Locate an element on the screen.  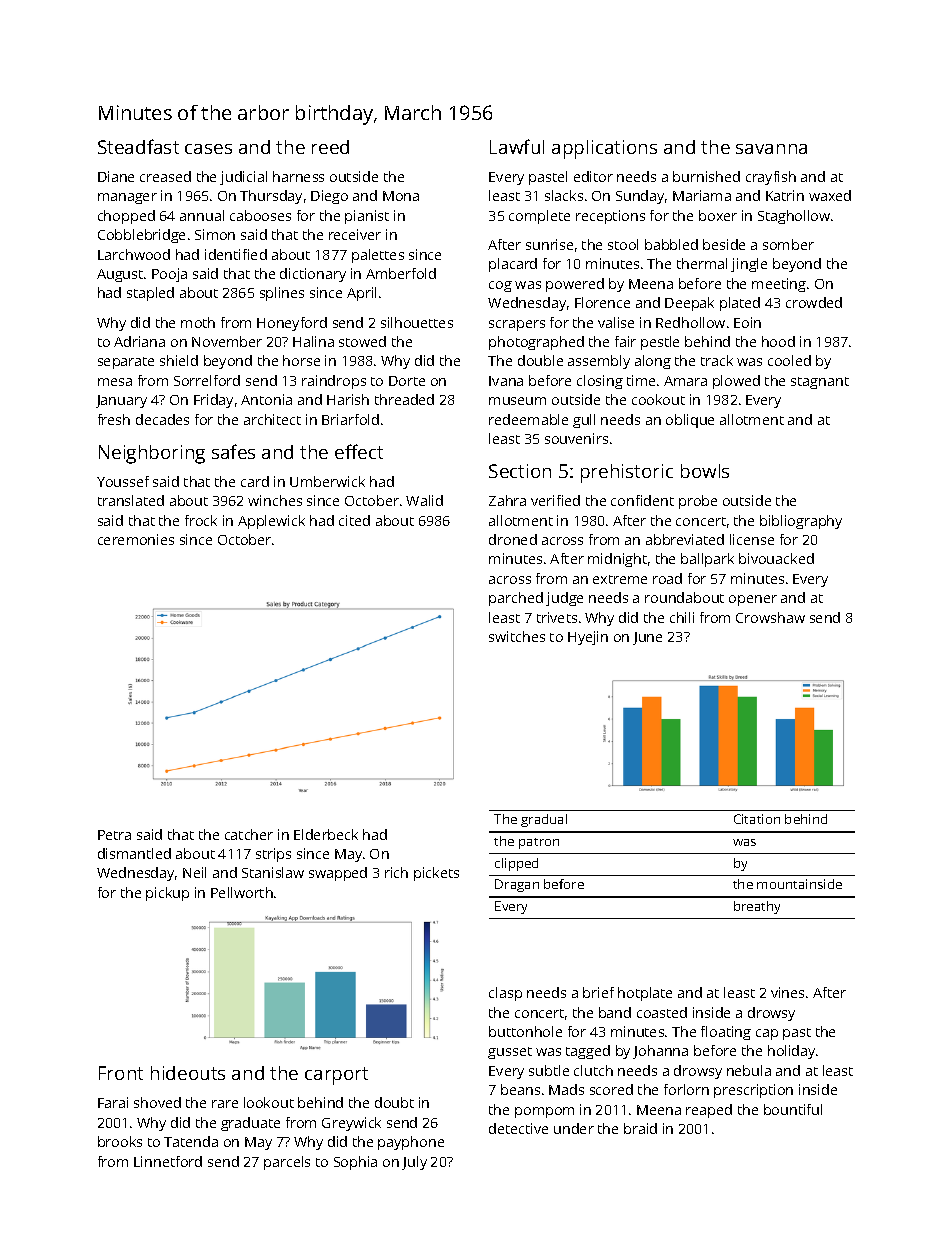
stowed is located at coordinates (362, 341).
